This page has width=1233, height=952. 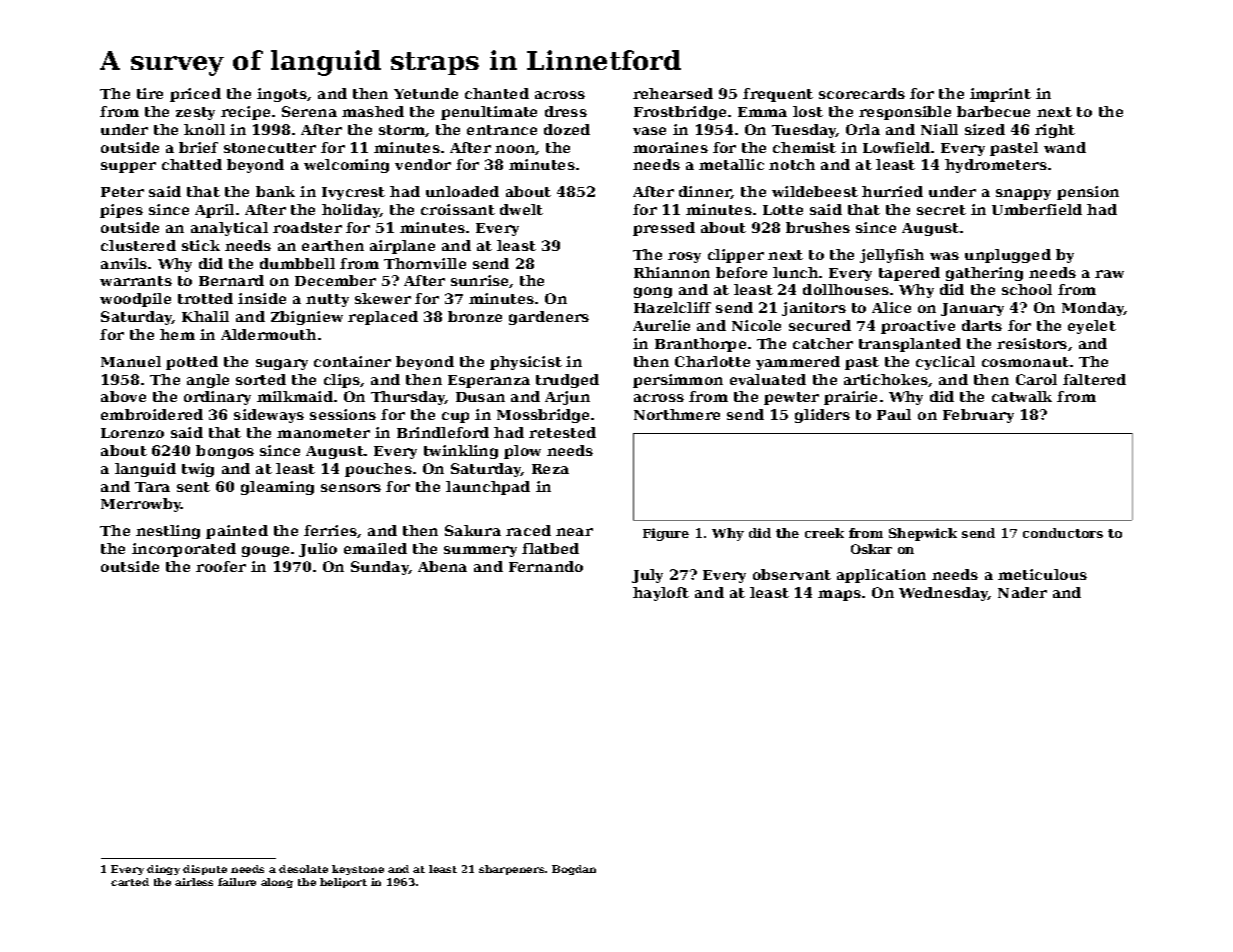 What do you see at coordinates (1000, 95) in the page?
I see `imprint` at bounding box center [1000, 95].
